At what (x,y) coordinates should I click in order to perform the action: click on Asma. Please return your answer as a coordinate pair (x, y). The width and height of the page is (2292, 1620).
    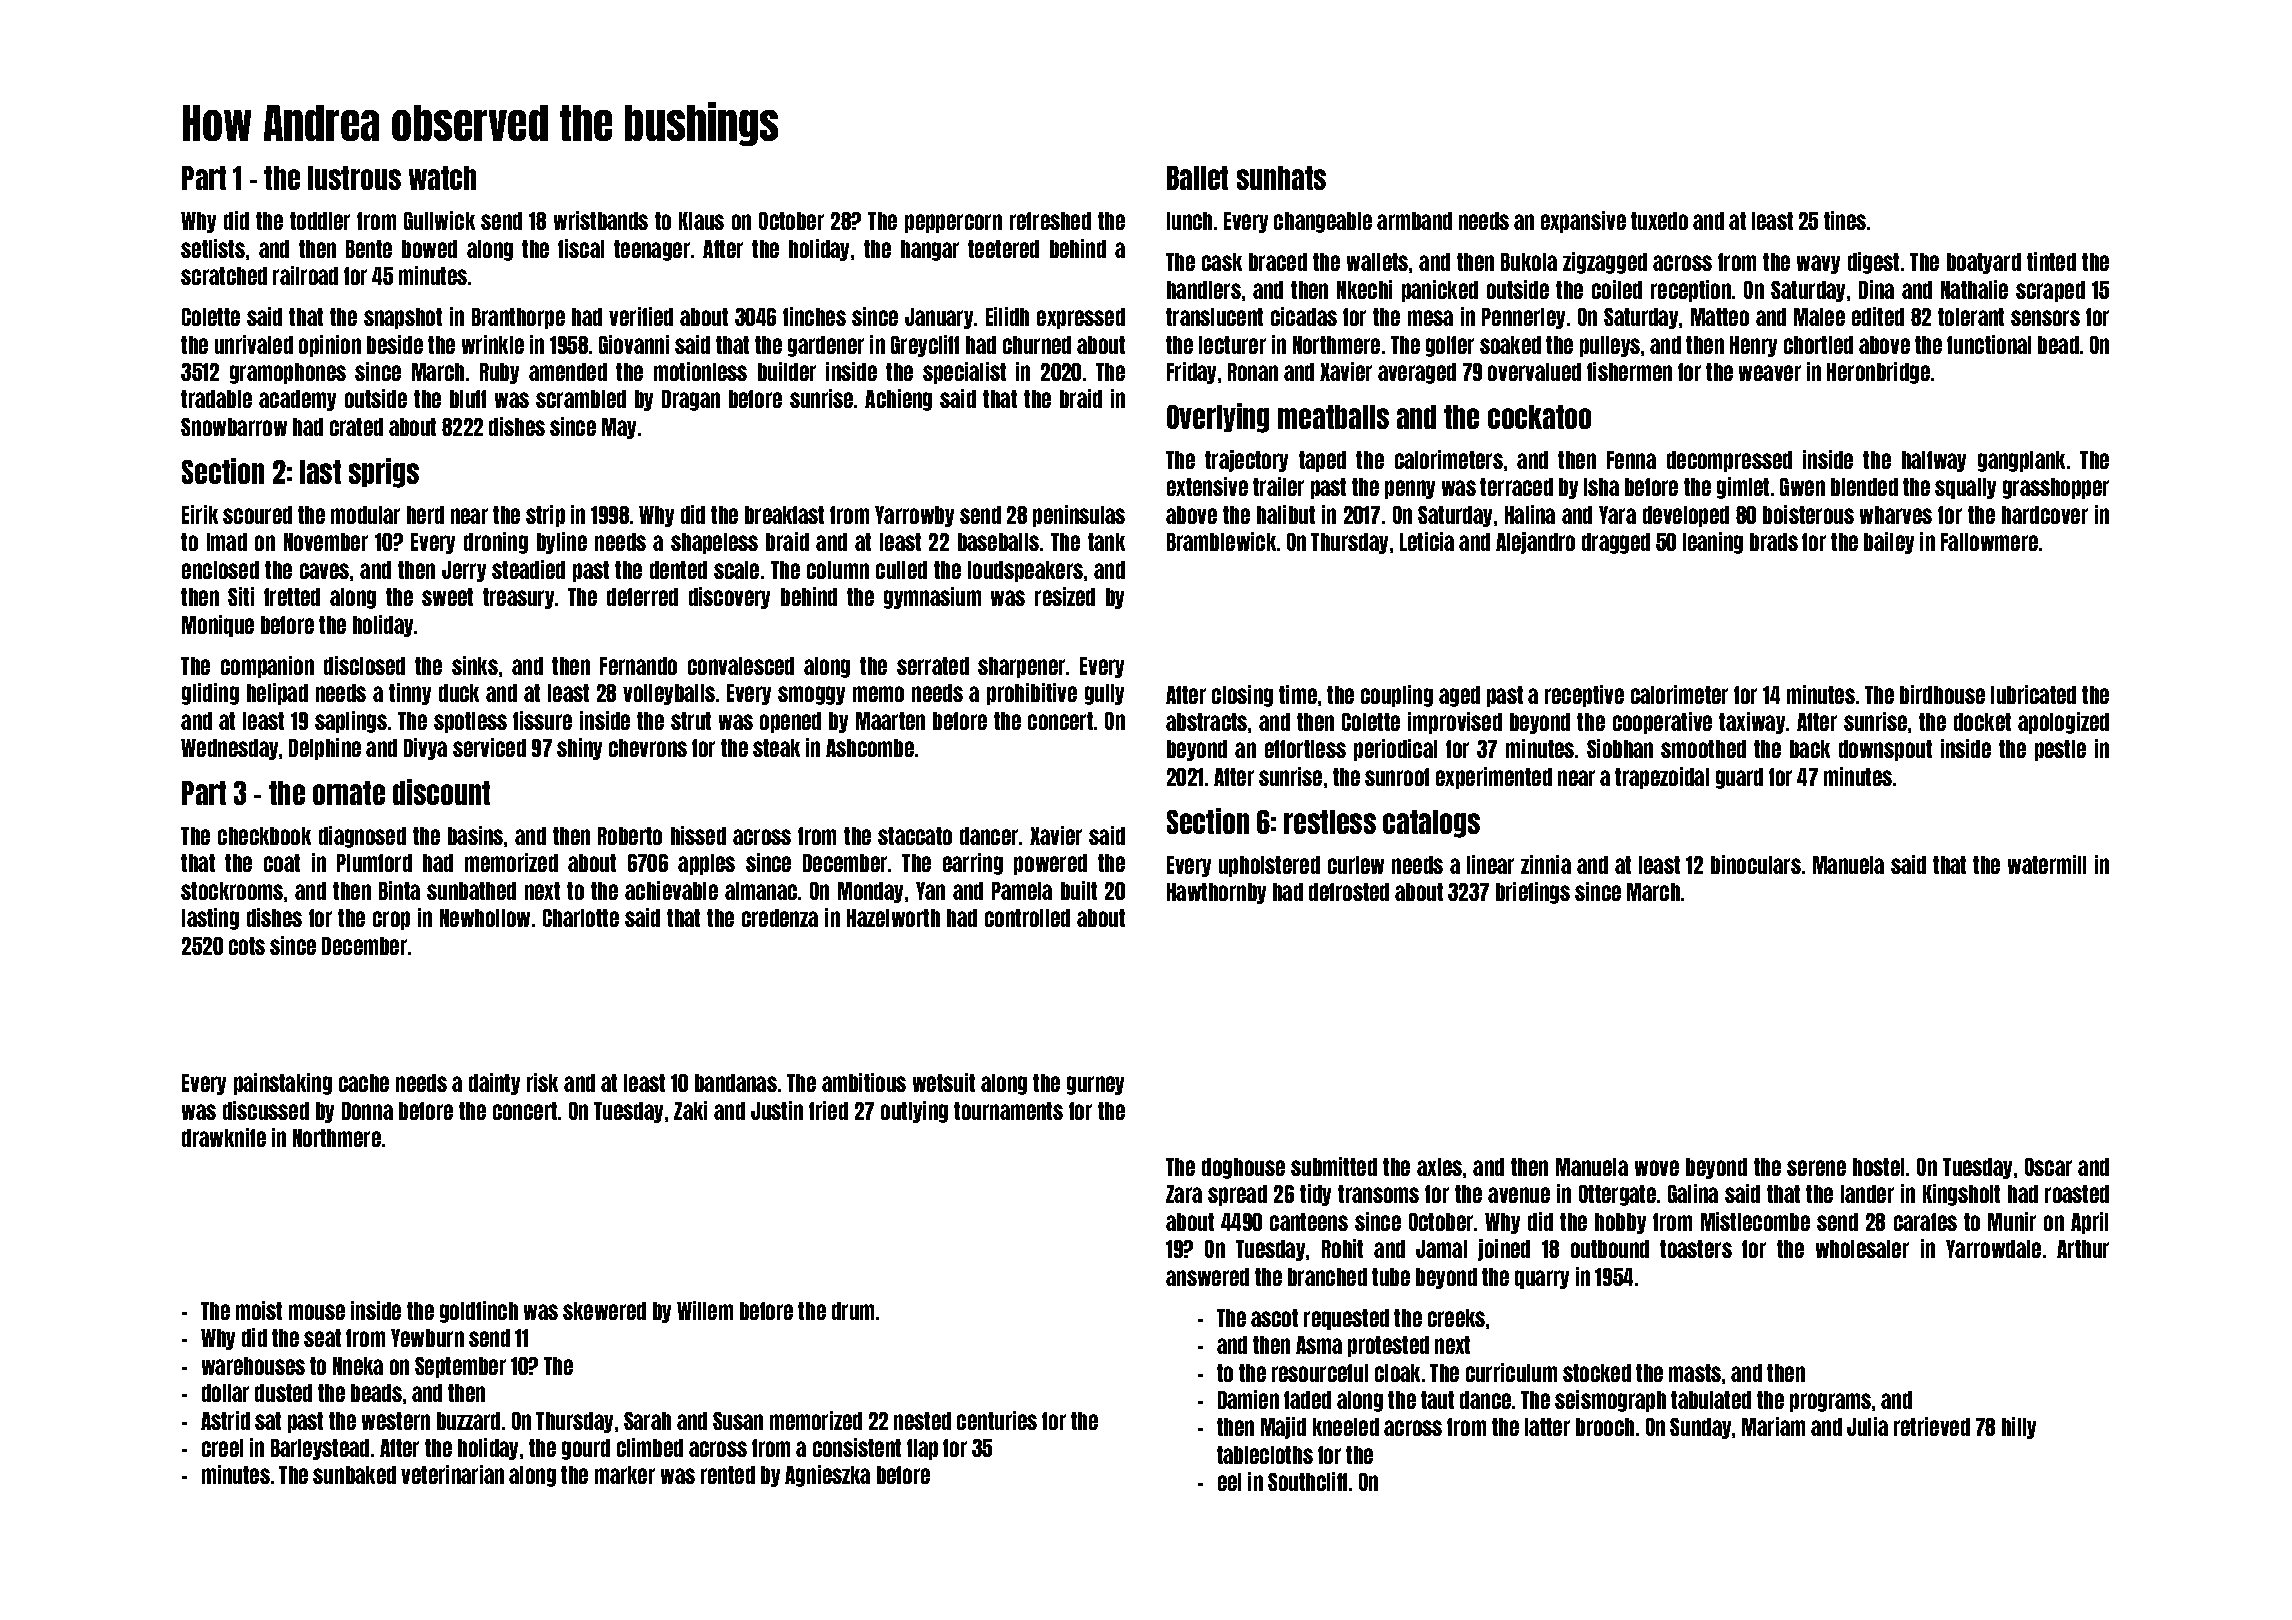
    Looking at the image, I should click on (1319, 1345).
